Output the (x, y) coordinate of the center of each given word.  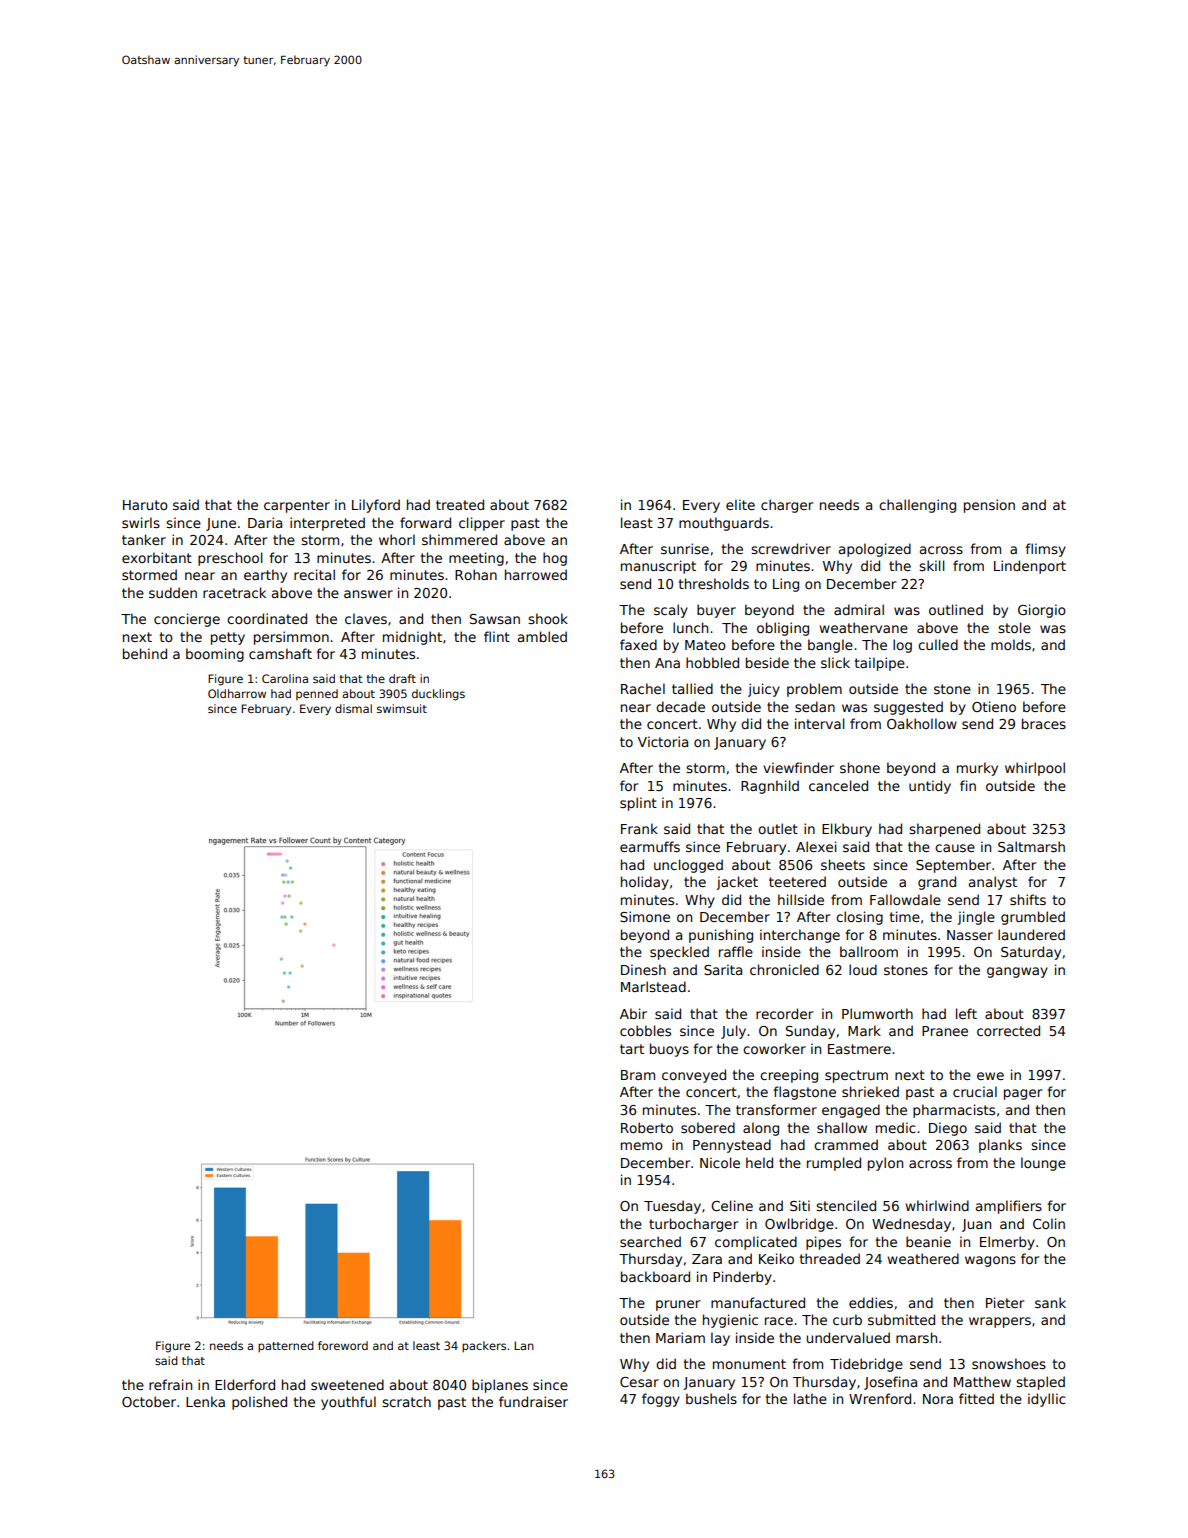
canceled (838, 785)
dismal (353, 708)
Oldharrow (237, 693)
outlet (778, 828)
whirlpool (1035, 769)
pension (989, 506)
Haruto (145, 505)
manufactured (758, 1302)
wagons (990, 1261)
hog (555, 559)
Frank (639, 828)
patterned (286, 1346)
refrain (170, 1384)
